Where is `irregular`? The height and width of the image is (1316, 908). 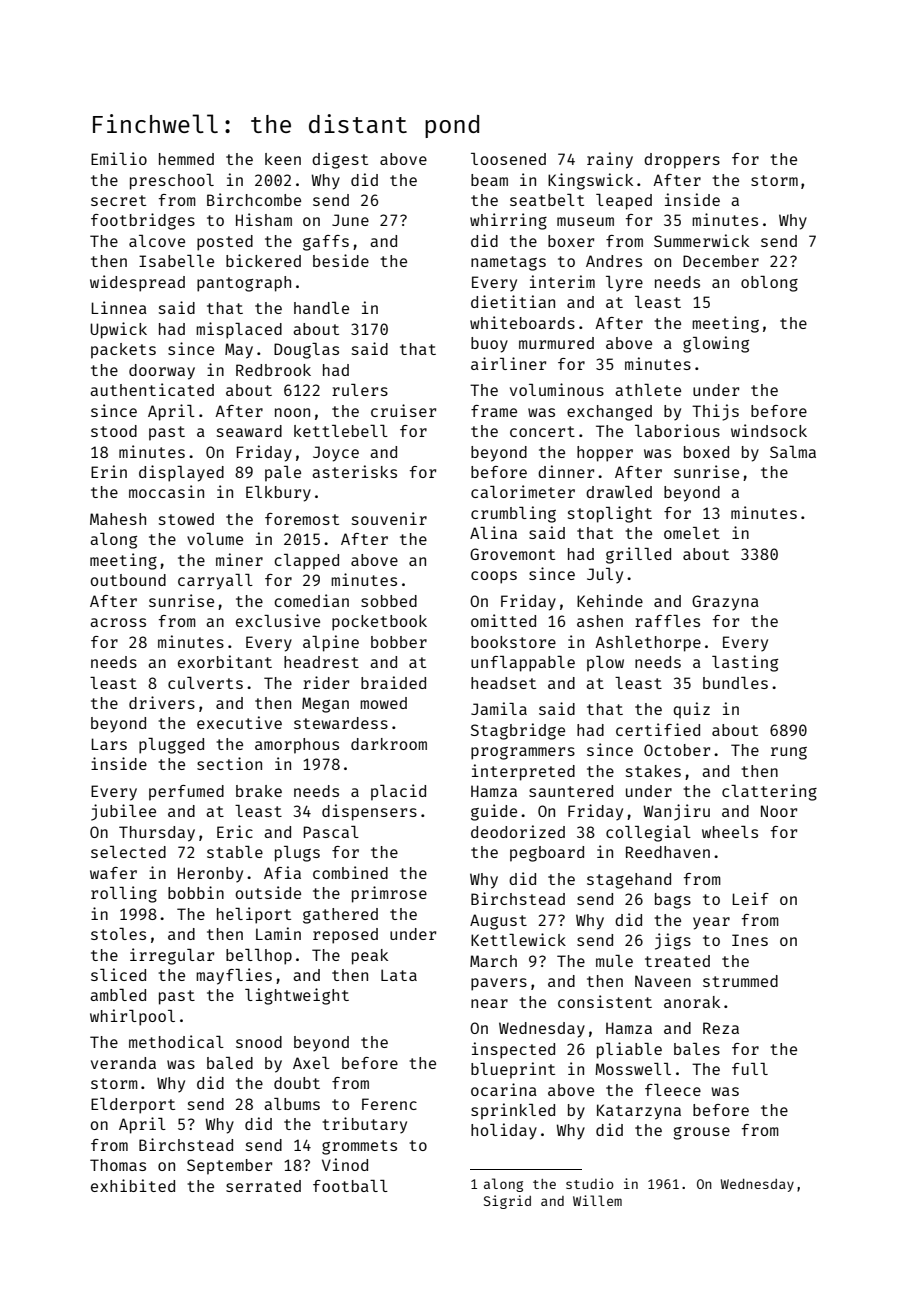 irregular is located at coordinates (172, 956).
